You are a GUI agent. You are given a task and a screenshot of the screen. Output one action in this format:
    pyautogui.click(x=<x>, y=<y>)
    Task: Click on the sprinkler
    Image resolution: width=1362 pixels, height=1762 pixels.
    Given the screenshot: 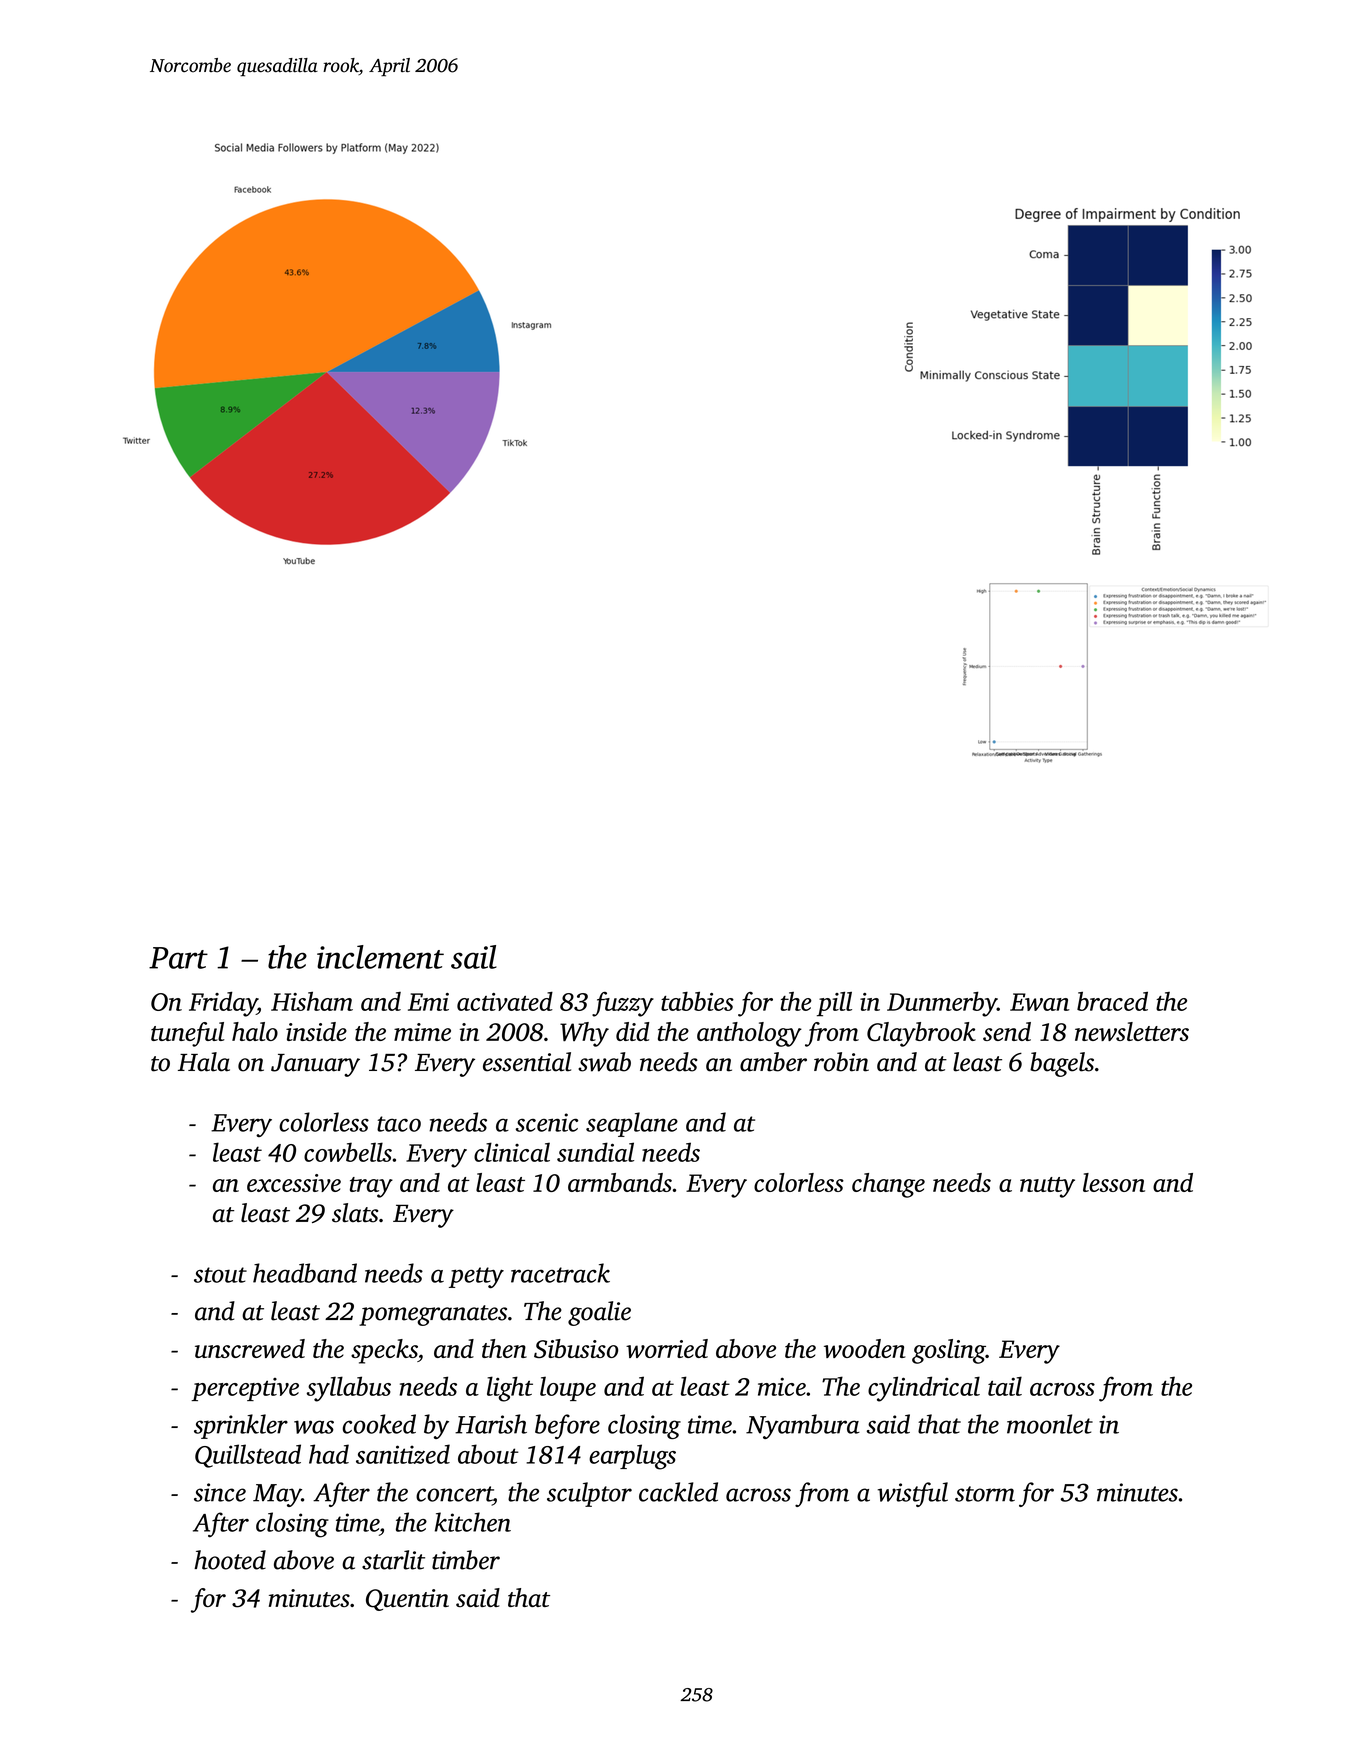 What is the action you would take?
    pyautogui.click(x=241, y=1426)
